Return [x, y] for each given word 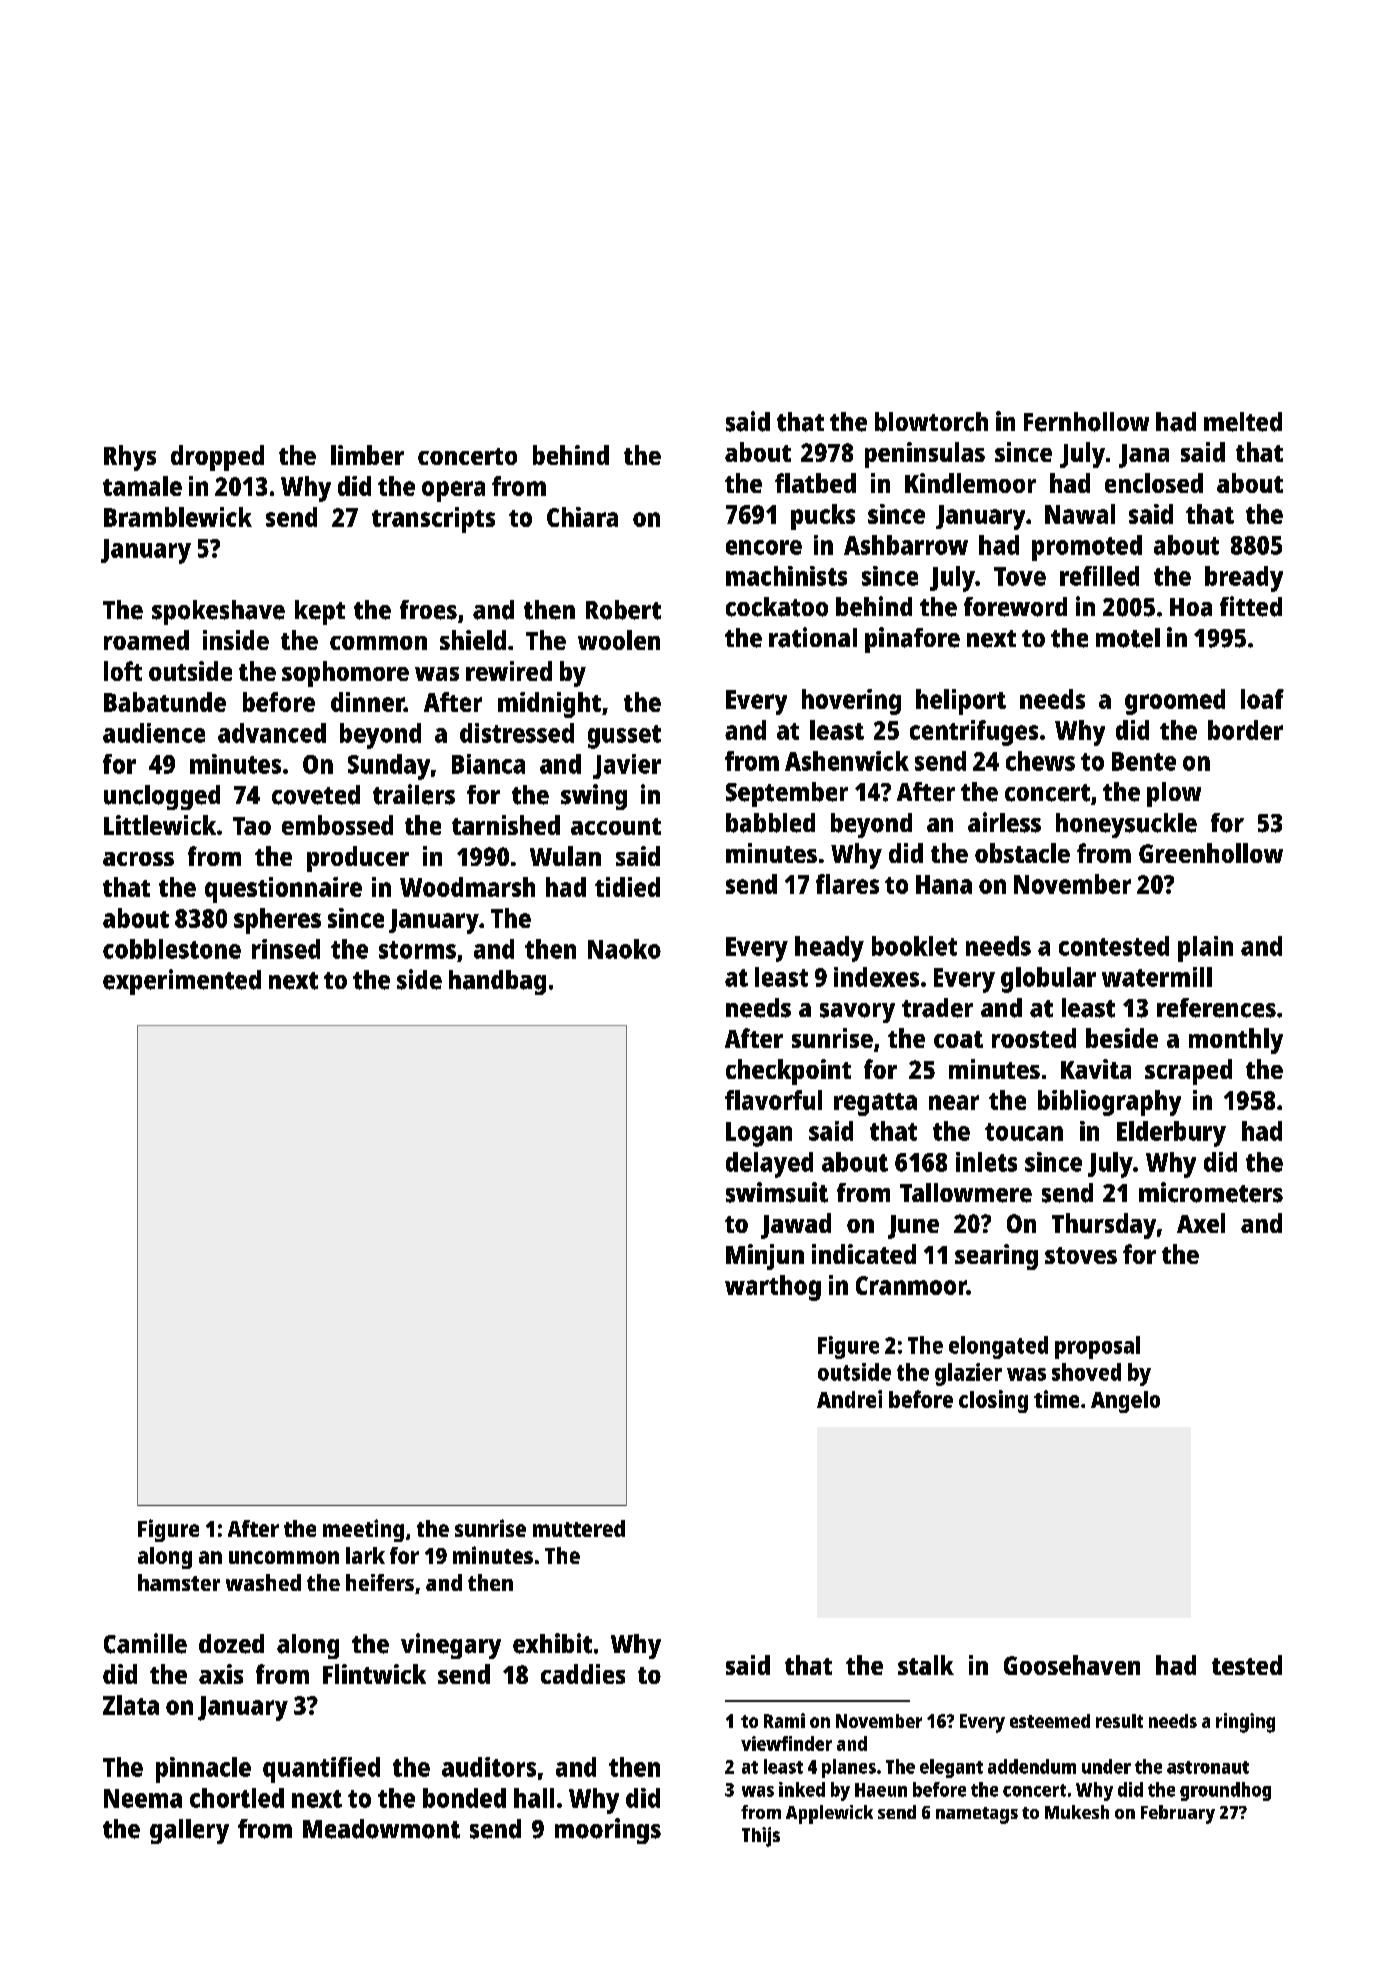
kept [320, 612]
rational [813, 637]
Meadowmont [381, 1829]
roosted [1034, 1038]
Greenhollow [1211, 853]
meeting [363, 1530]
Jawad [796, 1226]
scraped [1188, 1072]
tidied [627, 887]
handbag [497, 982]
